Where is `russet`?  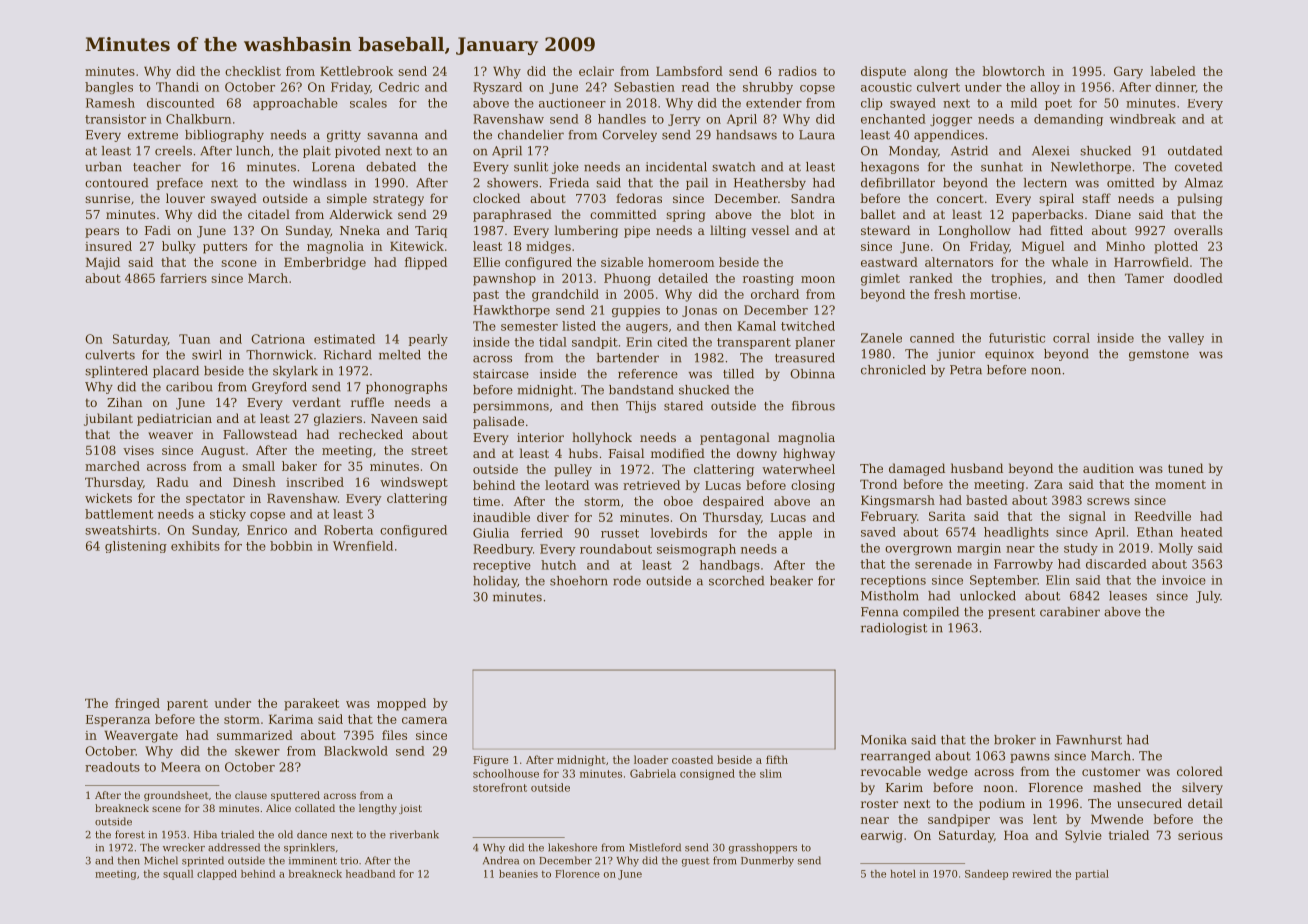
russet is located at coordinates (620, 533).
